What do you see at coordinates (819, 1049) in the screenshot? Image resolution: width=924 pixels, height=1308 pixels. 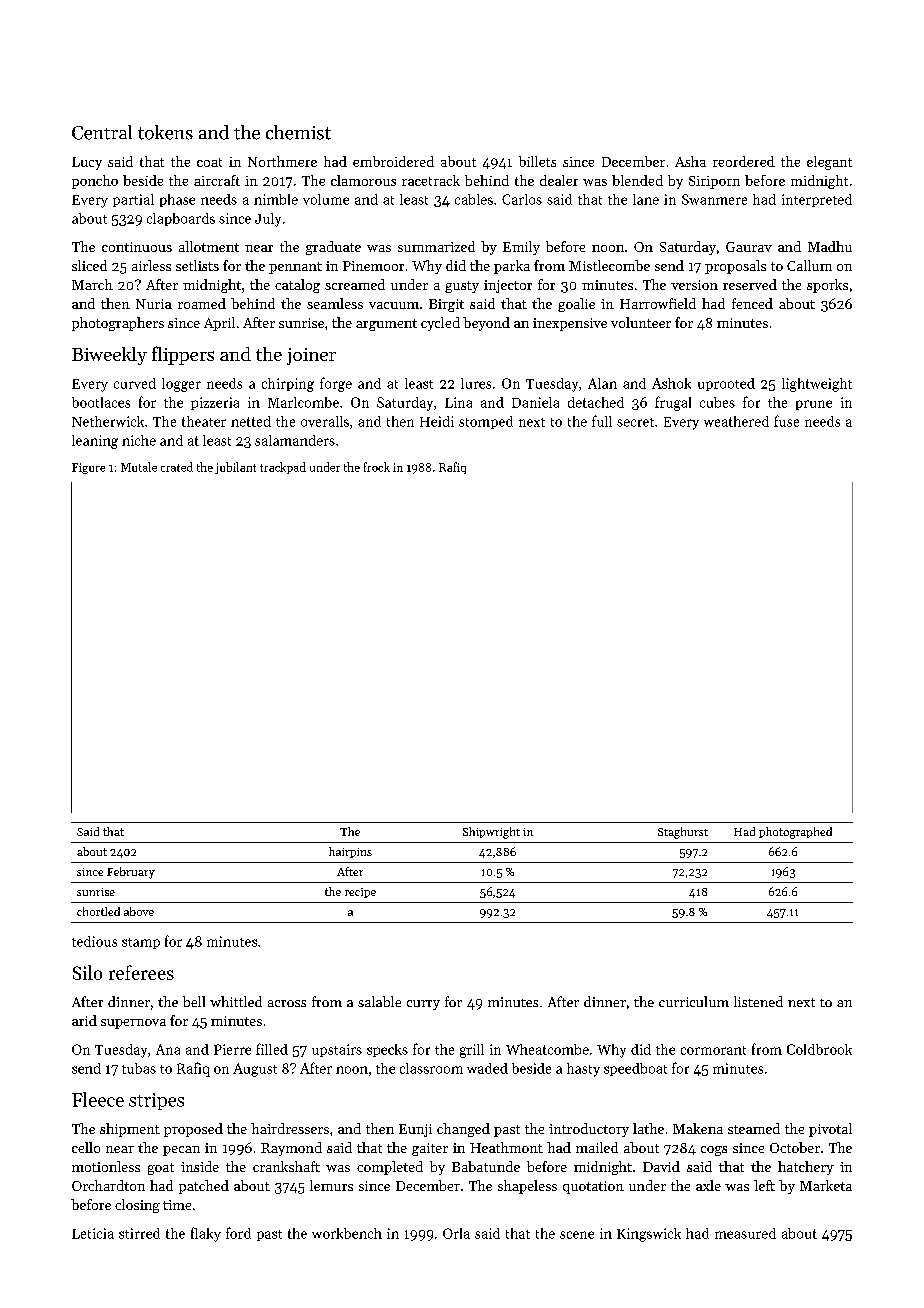 I see `Coldbrook` at bounding box center [819, 1049].
